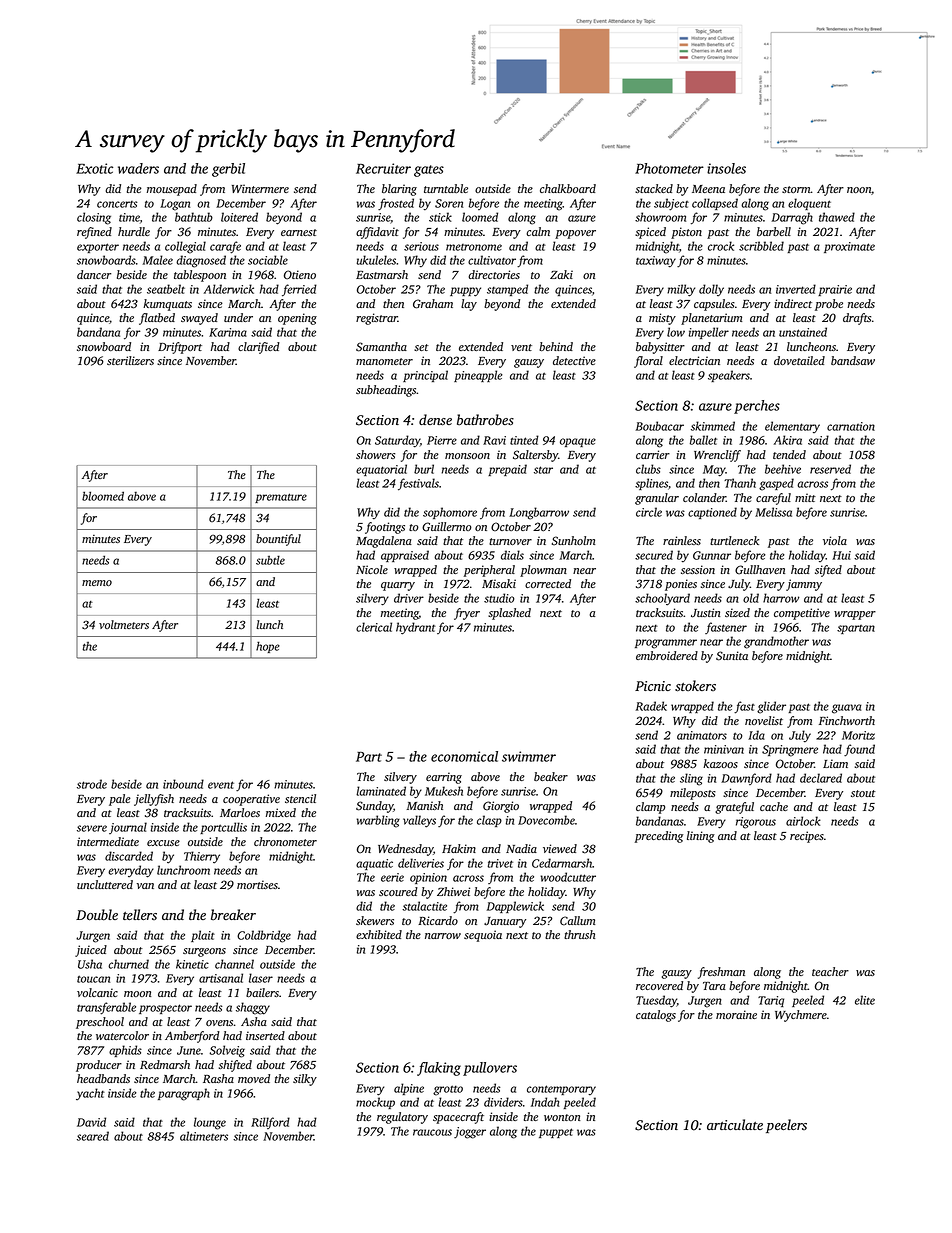  I want to click on dense, so click(435, 420).
